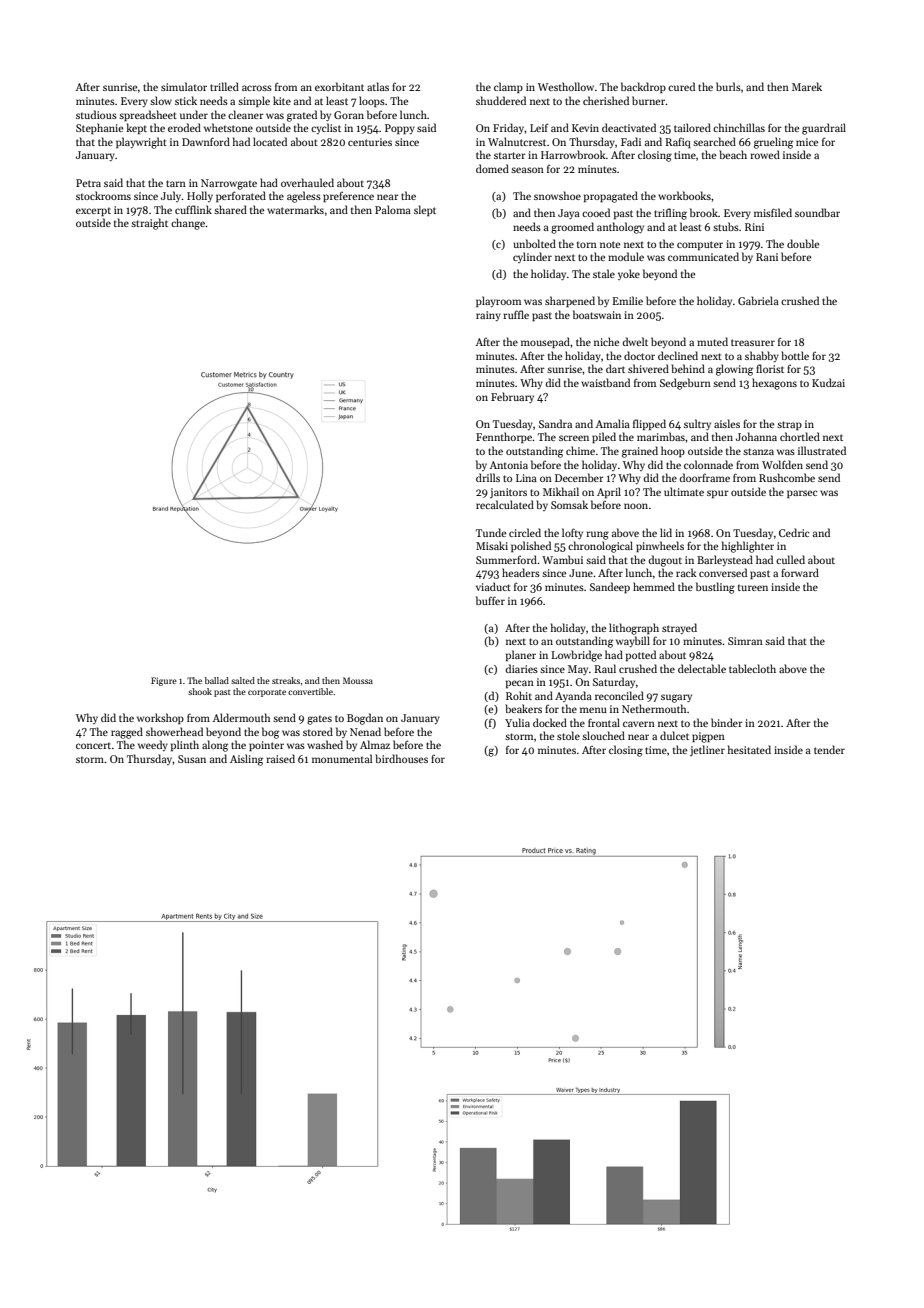 The image size is (924, 1308). I want to click on Kudzai, so click(828, 382).
